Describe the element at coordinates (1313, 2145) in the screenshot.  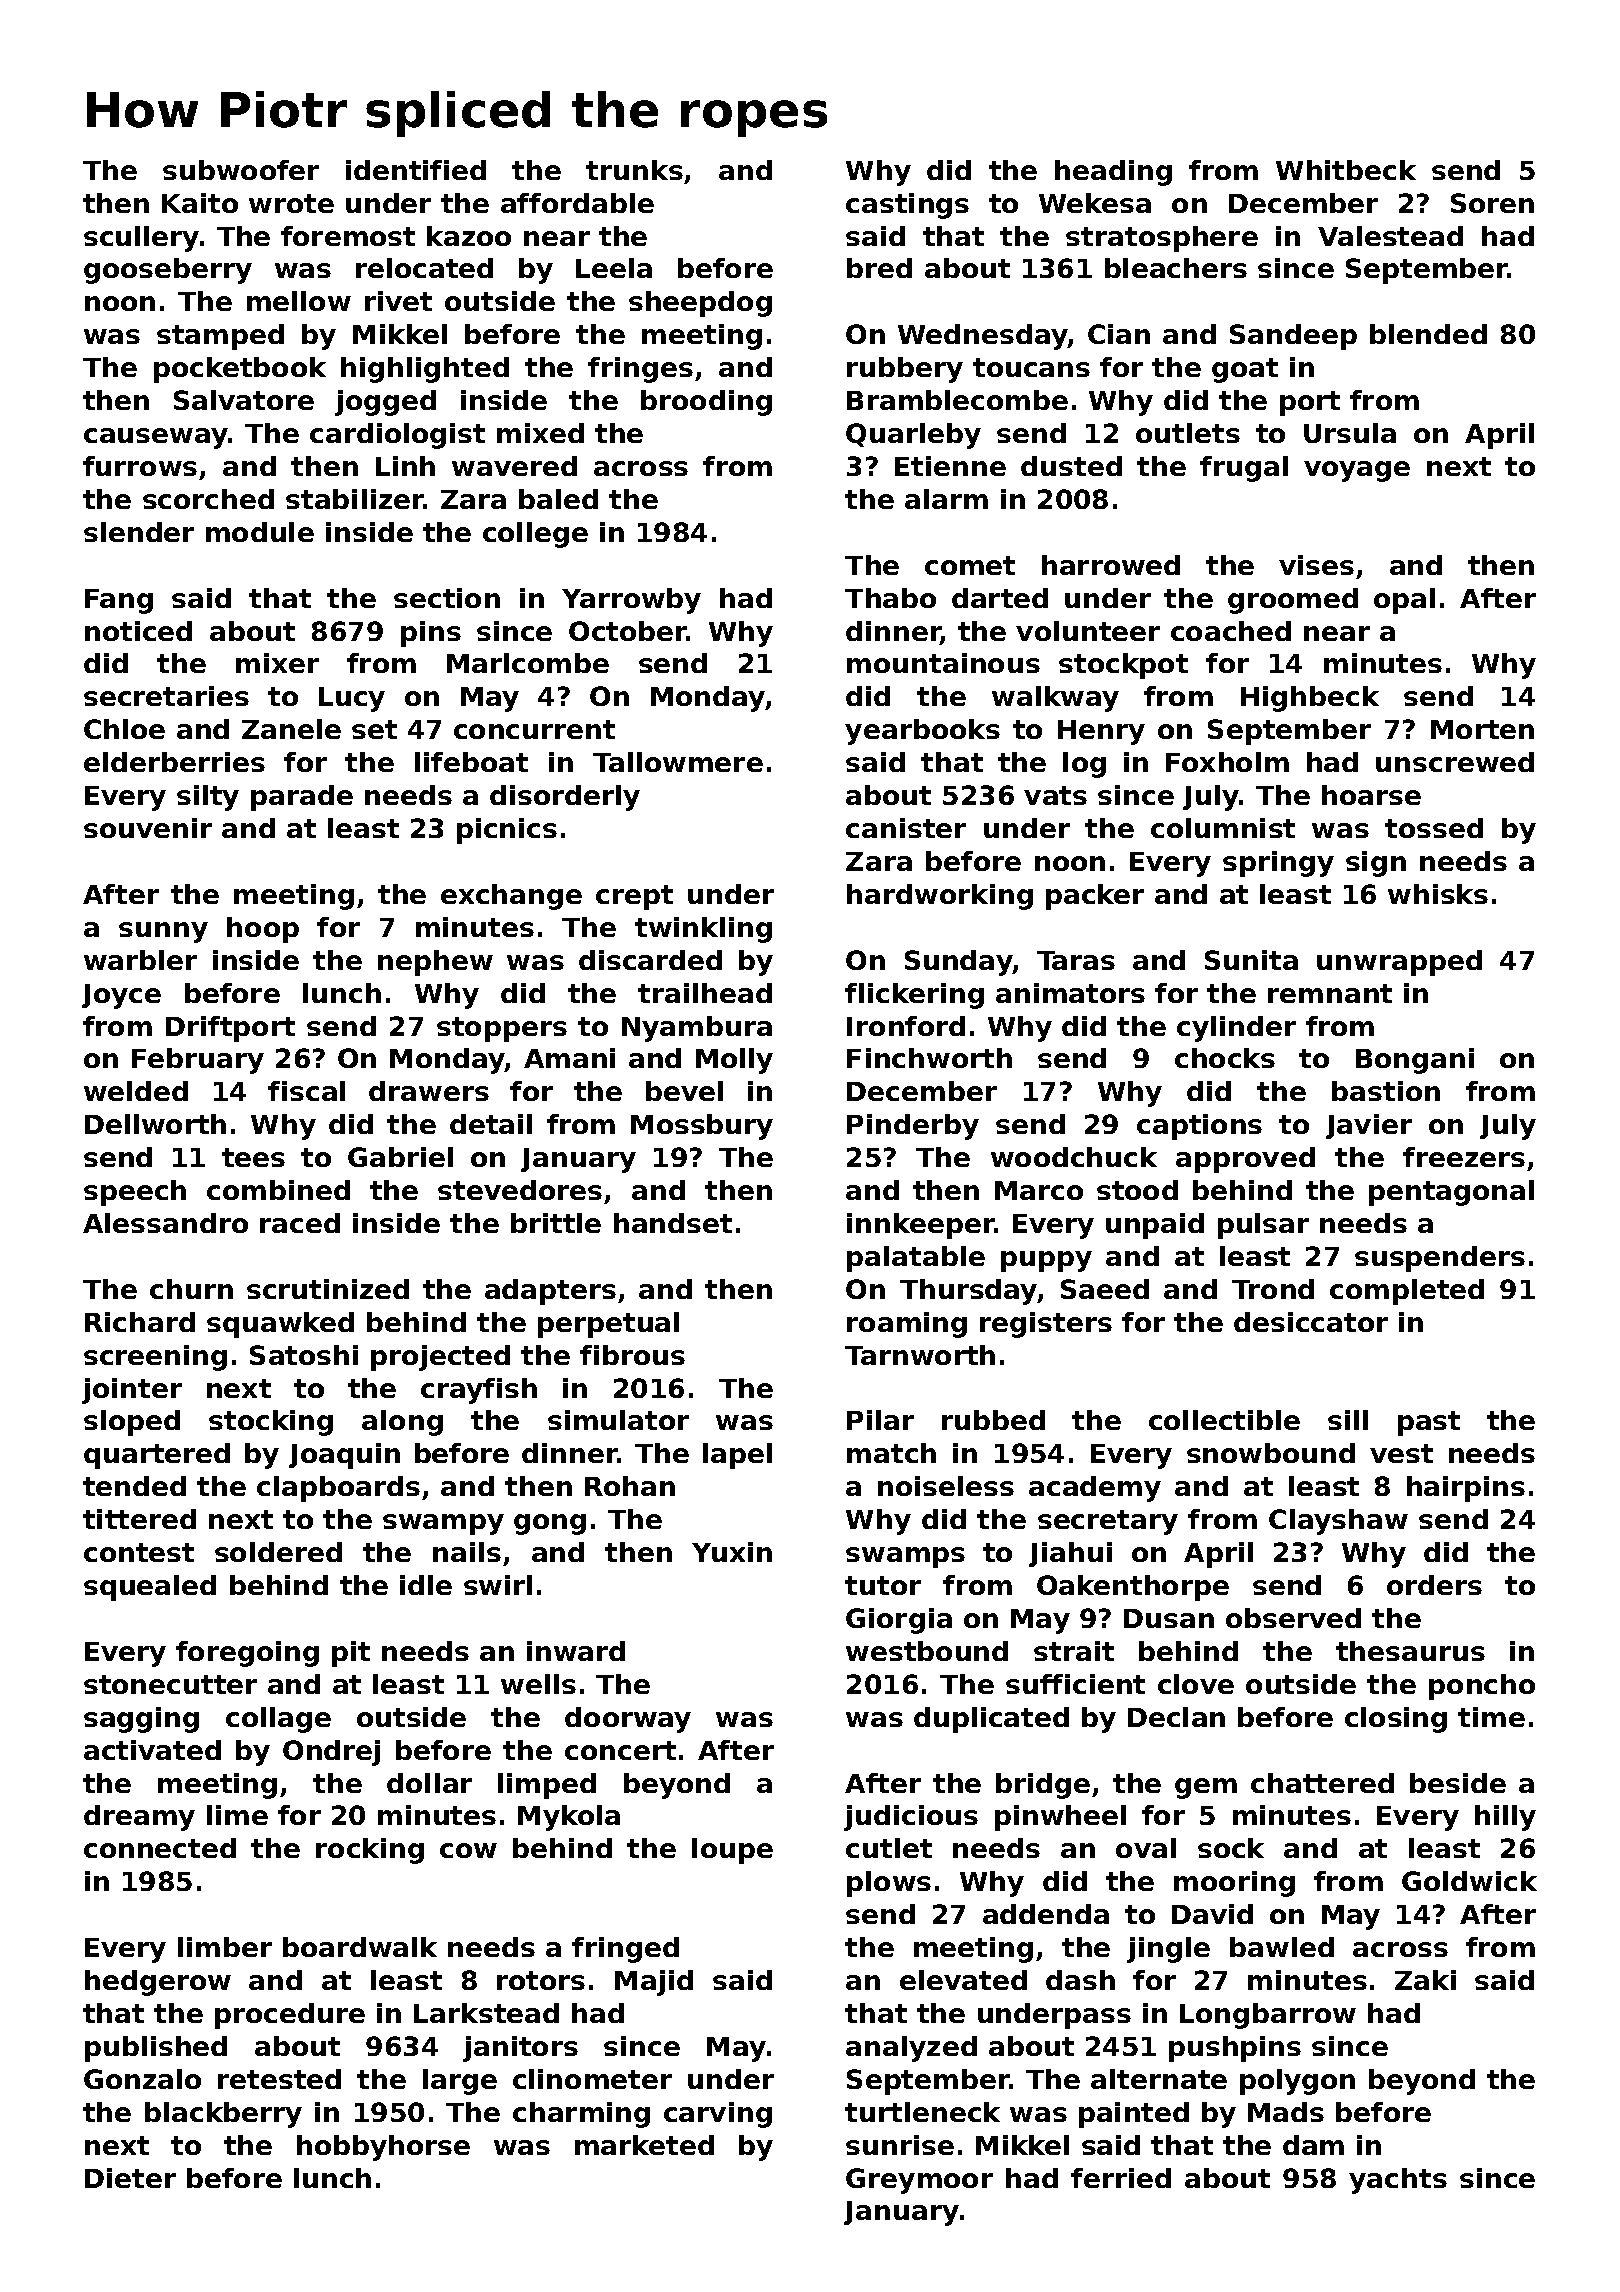
I see `dam` at that location.
